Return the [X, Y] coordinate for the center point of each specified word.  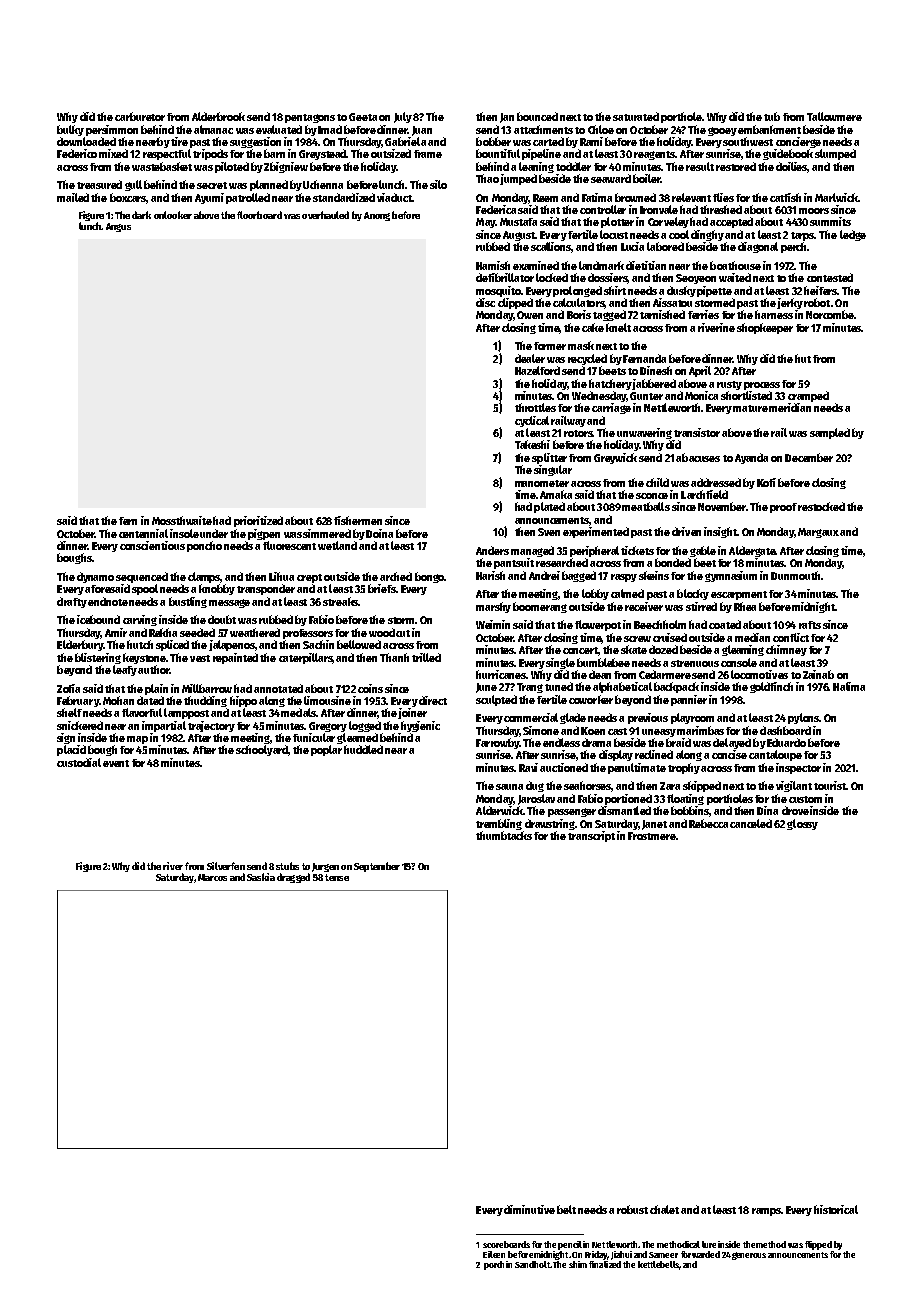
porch [494, 1265]
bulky [70, 130]
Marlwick [837, 197]
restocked [821, 506]
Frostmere [652, 836]
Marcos [212, 877]
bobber [493, 141]
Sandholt [532, 1264]
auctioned [564, 767]
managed [532, 551]
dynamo [95, 577]
